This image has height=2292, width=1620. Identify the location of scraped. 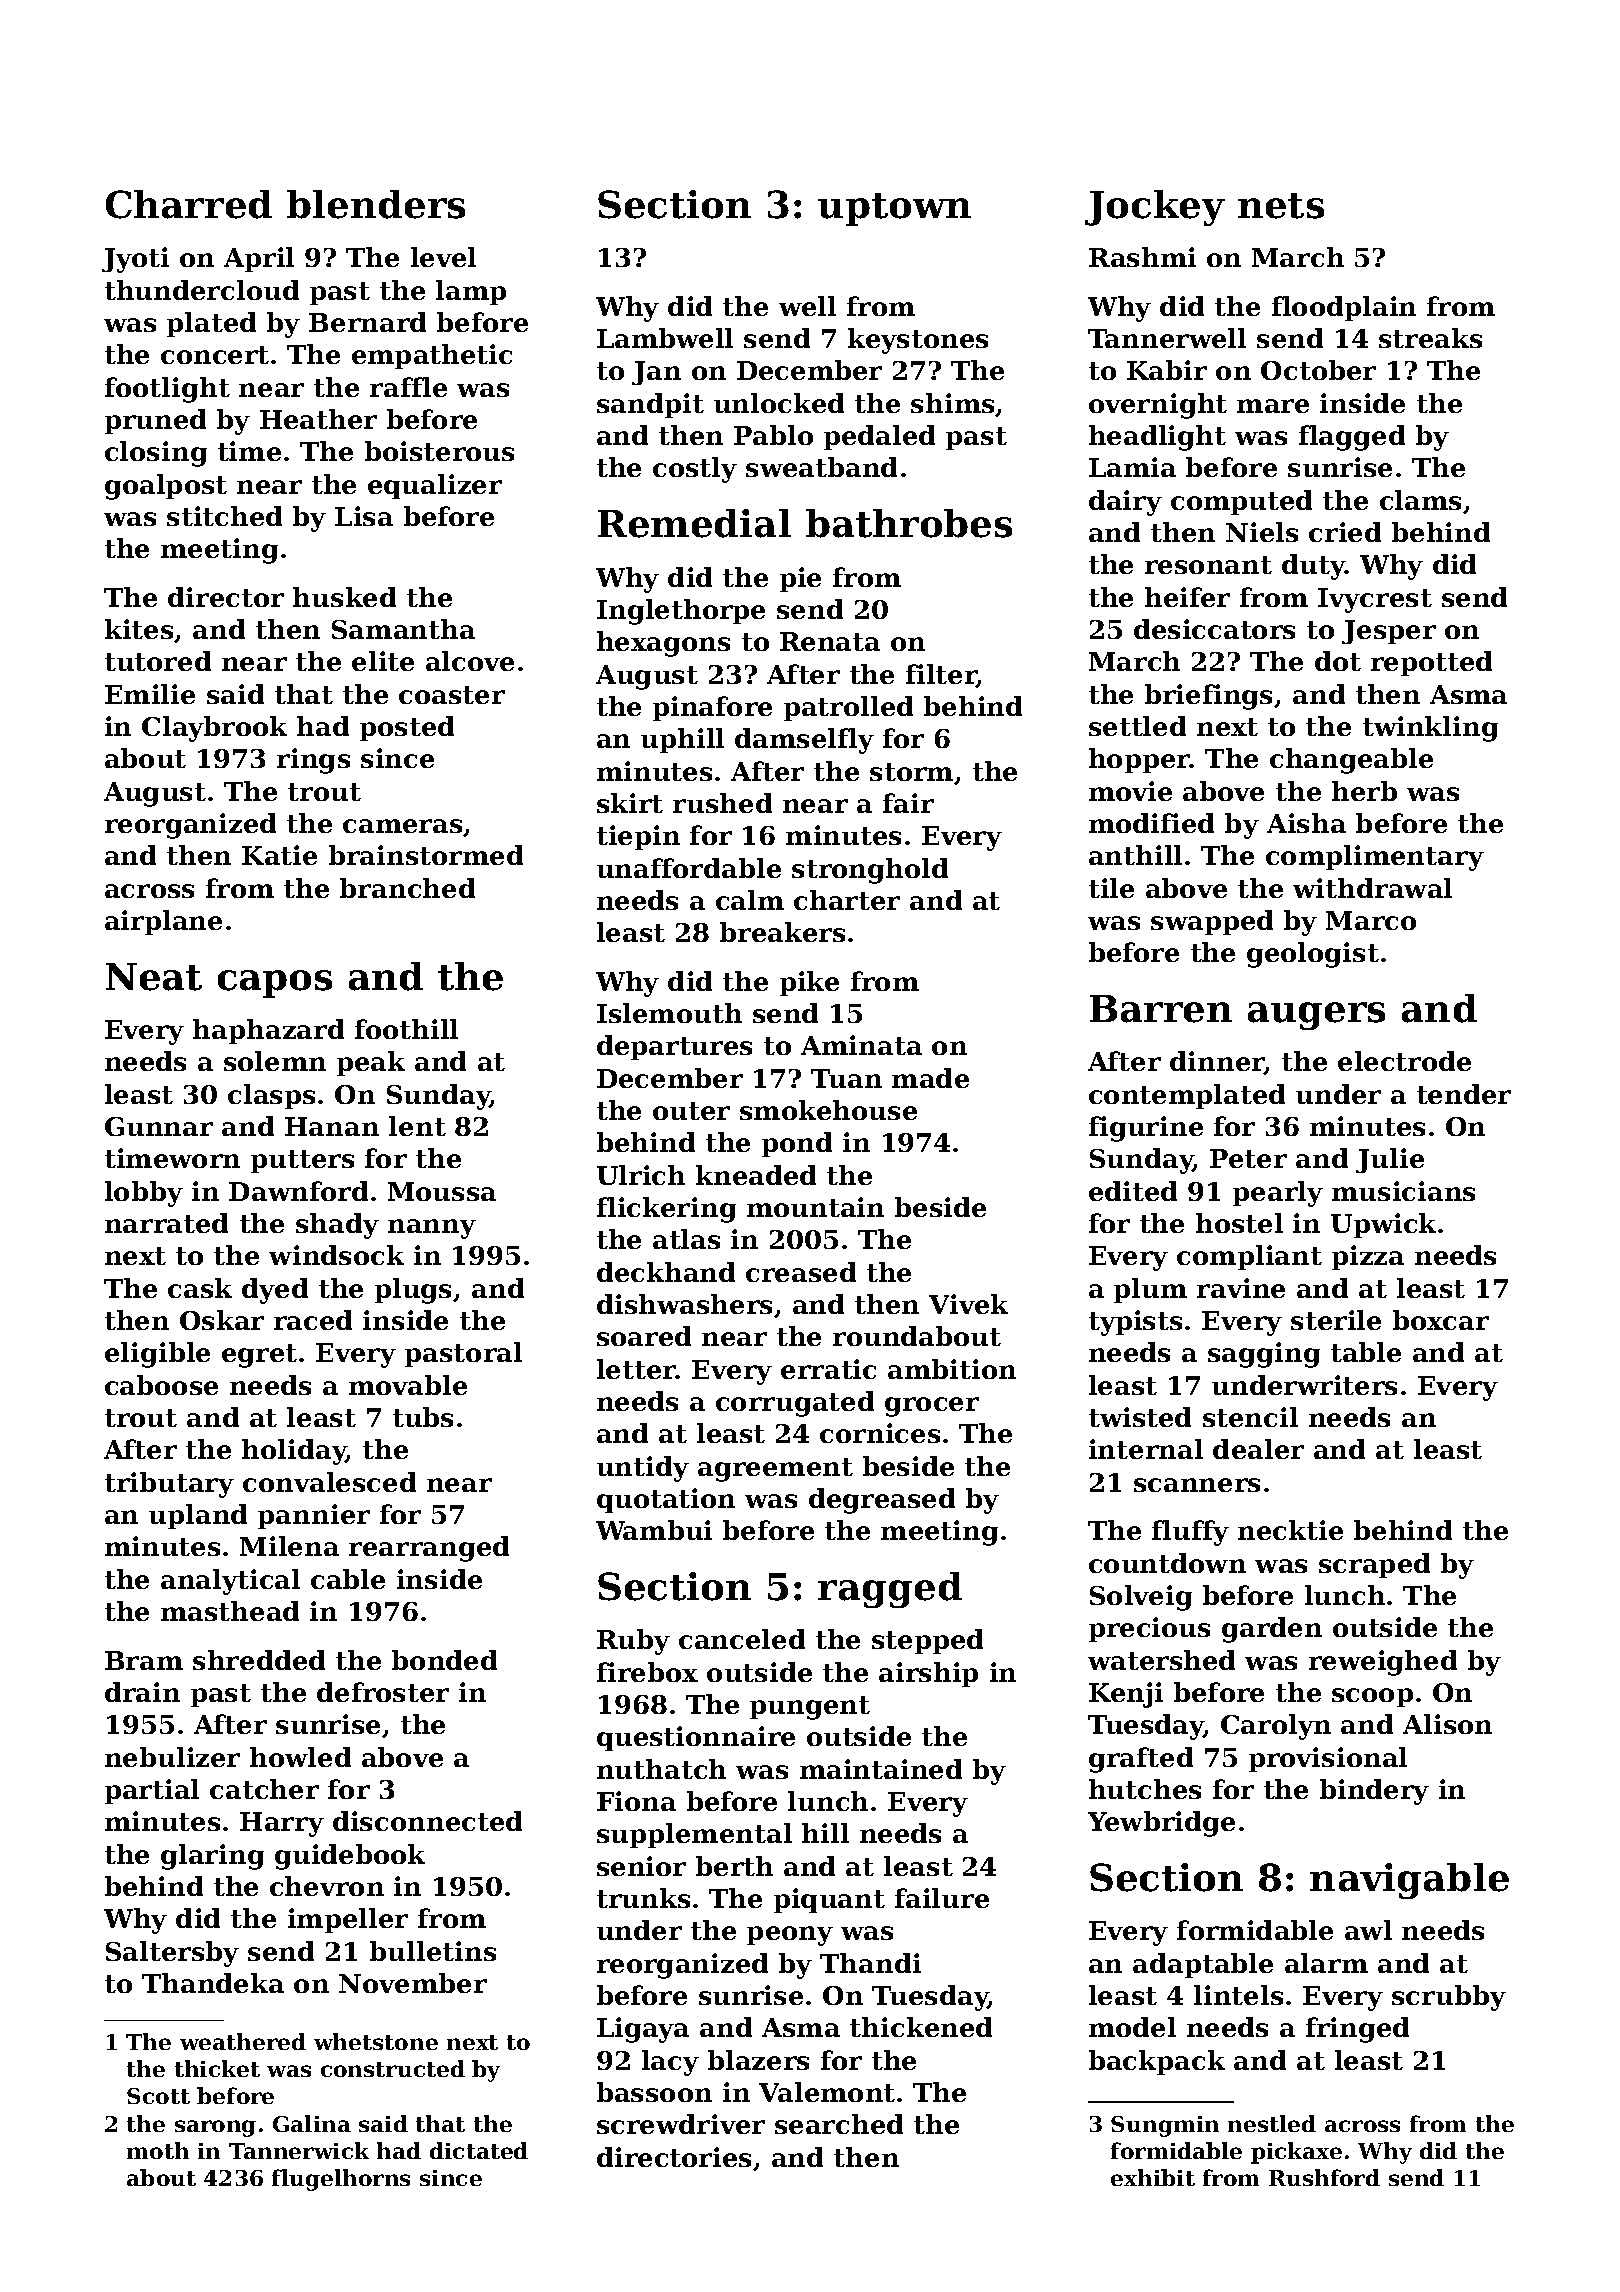
(1374, 1565).
